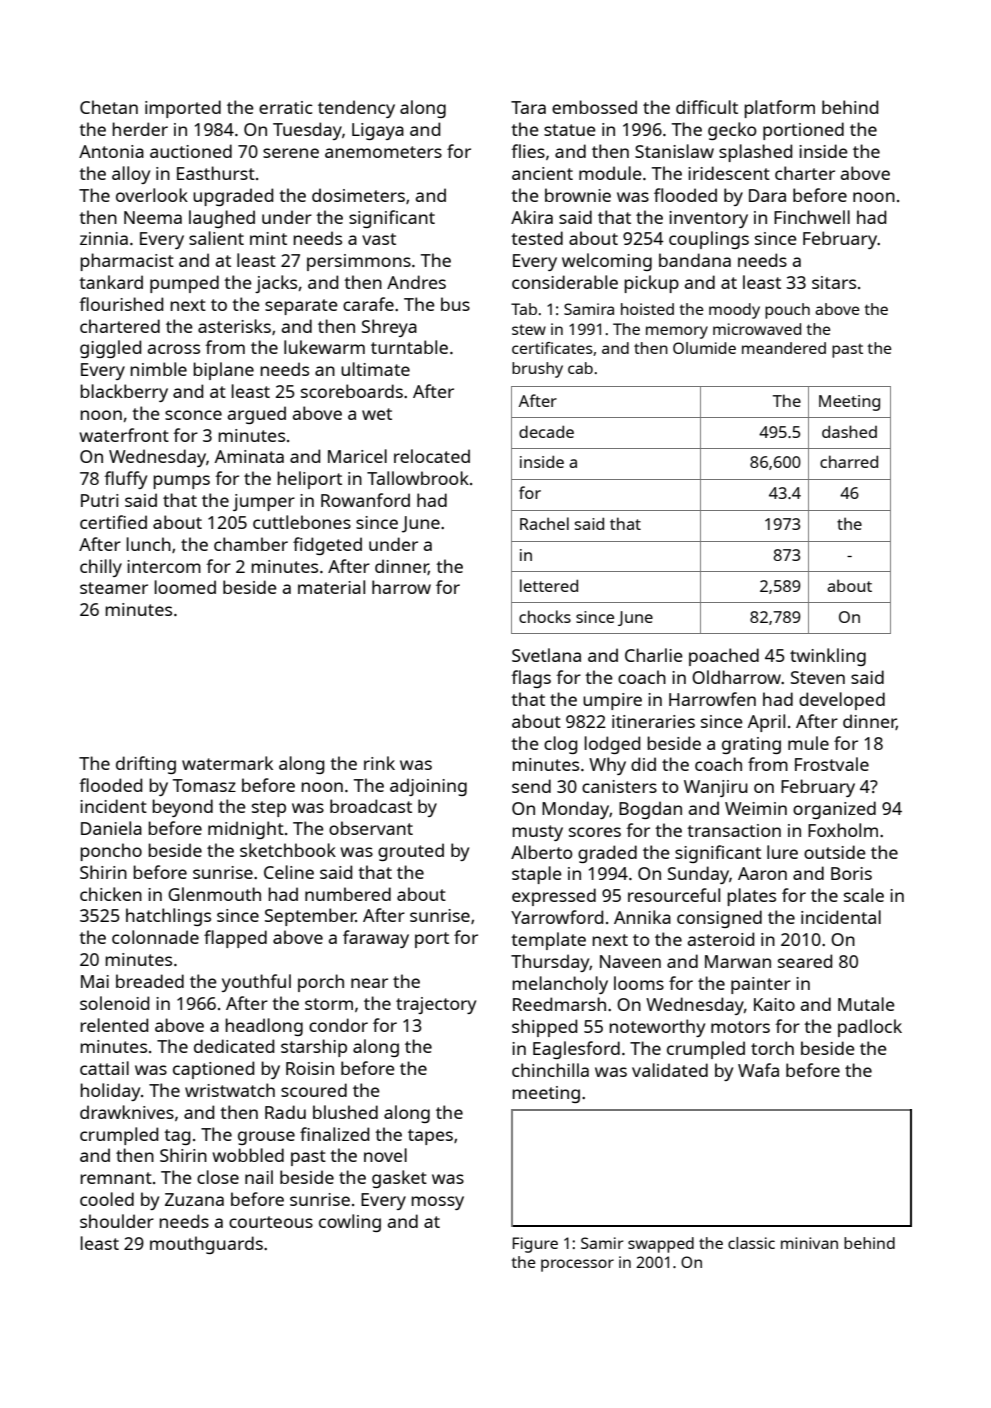 This page has width=991, height=1408. Describe the element at coordinates (358, 195) in the page. I see `dosimeters` at that location.
